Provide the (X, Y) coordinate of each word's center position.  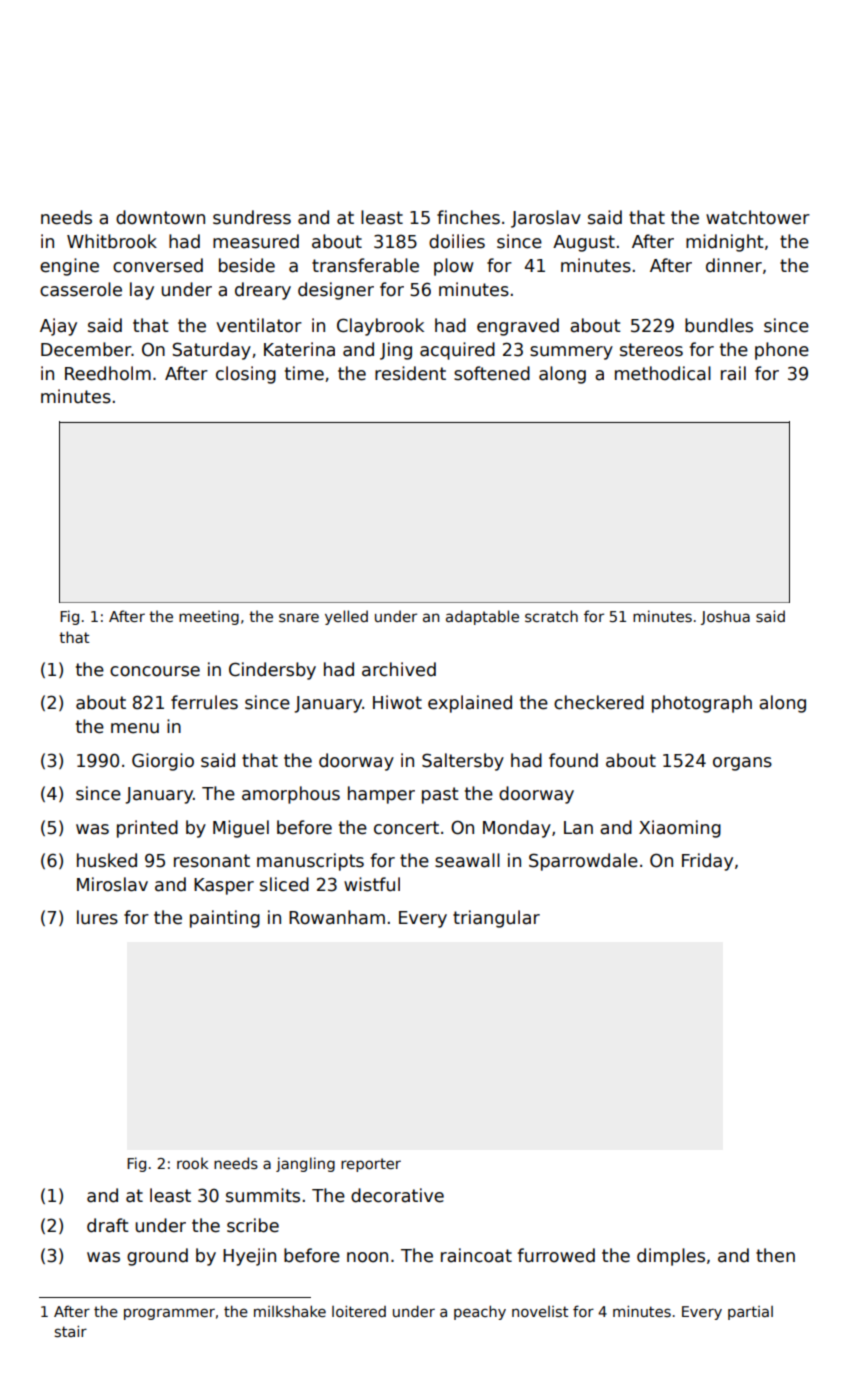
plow (453, 267)
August (584, 243)
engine (69, 267)
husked (107, 860)
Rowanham (337, 917)
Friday (707, 862)
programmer (169, 1314)
